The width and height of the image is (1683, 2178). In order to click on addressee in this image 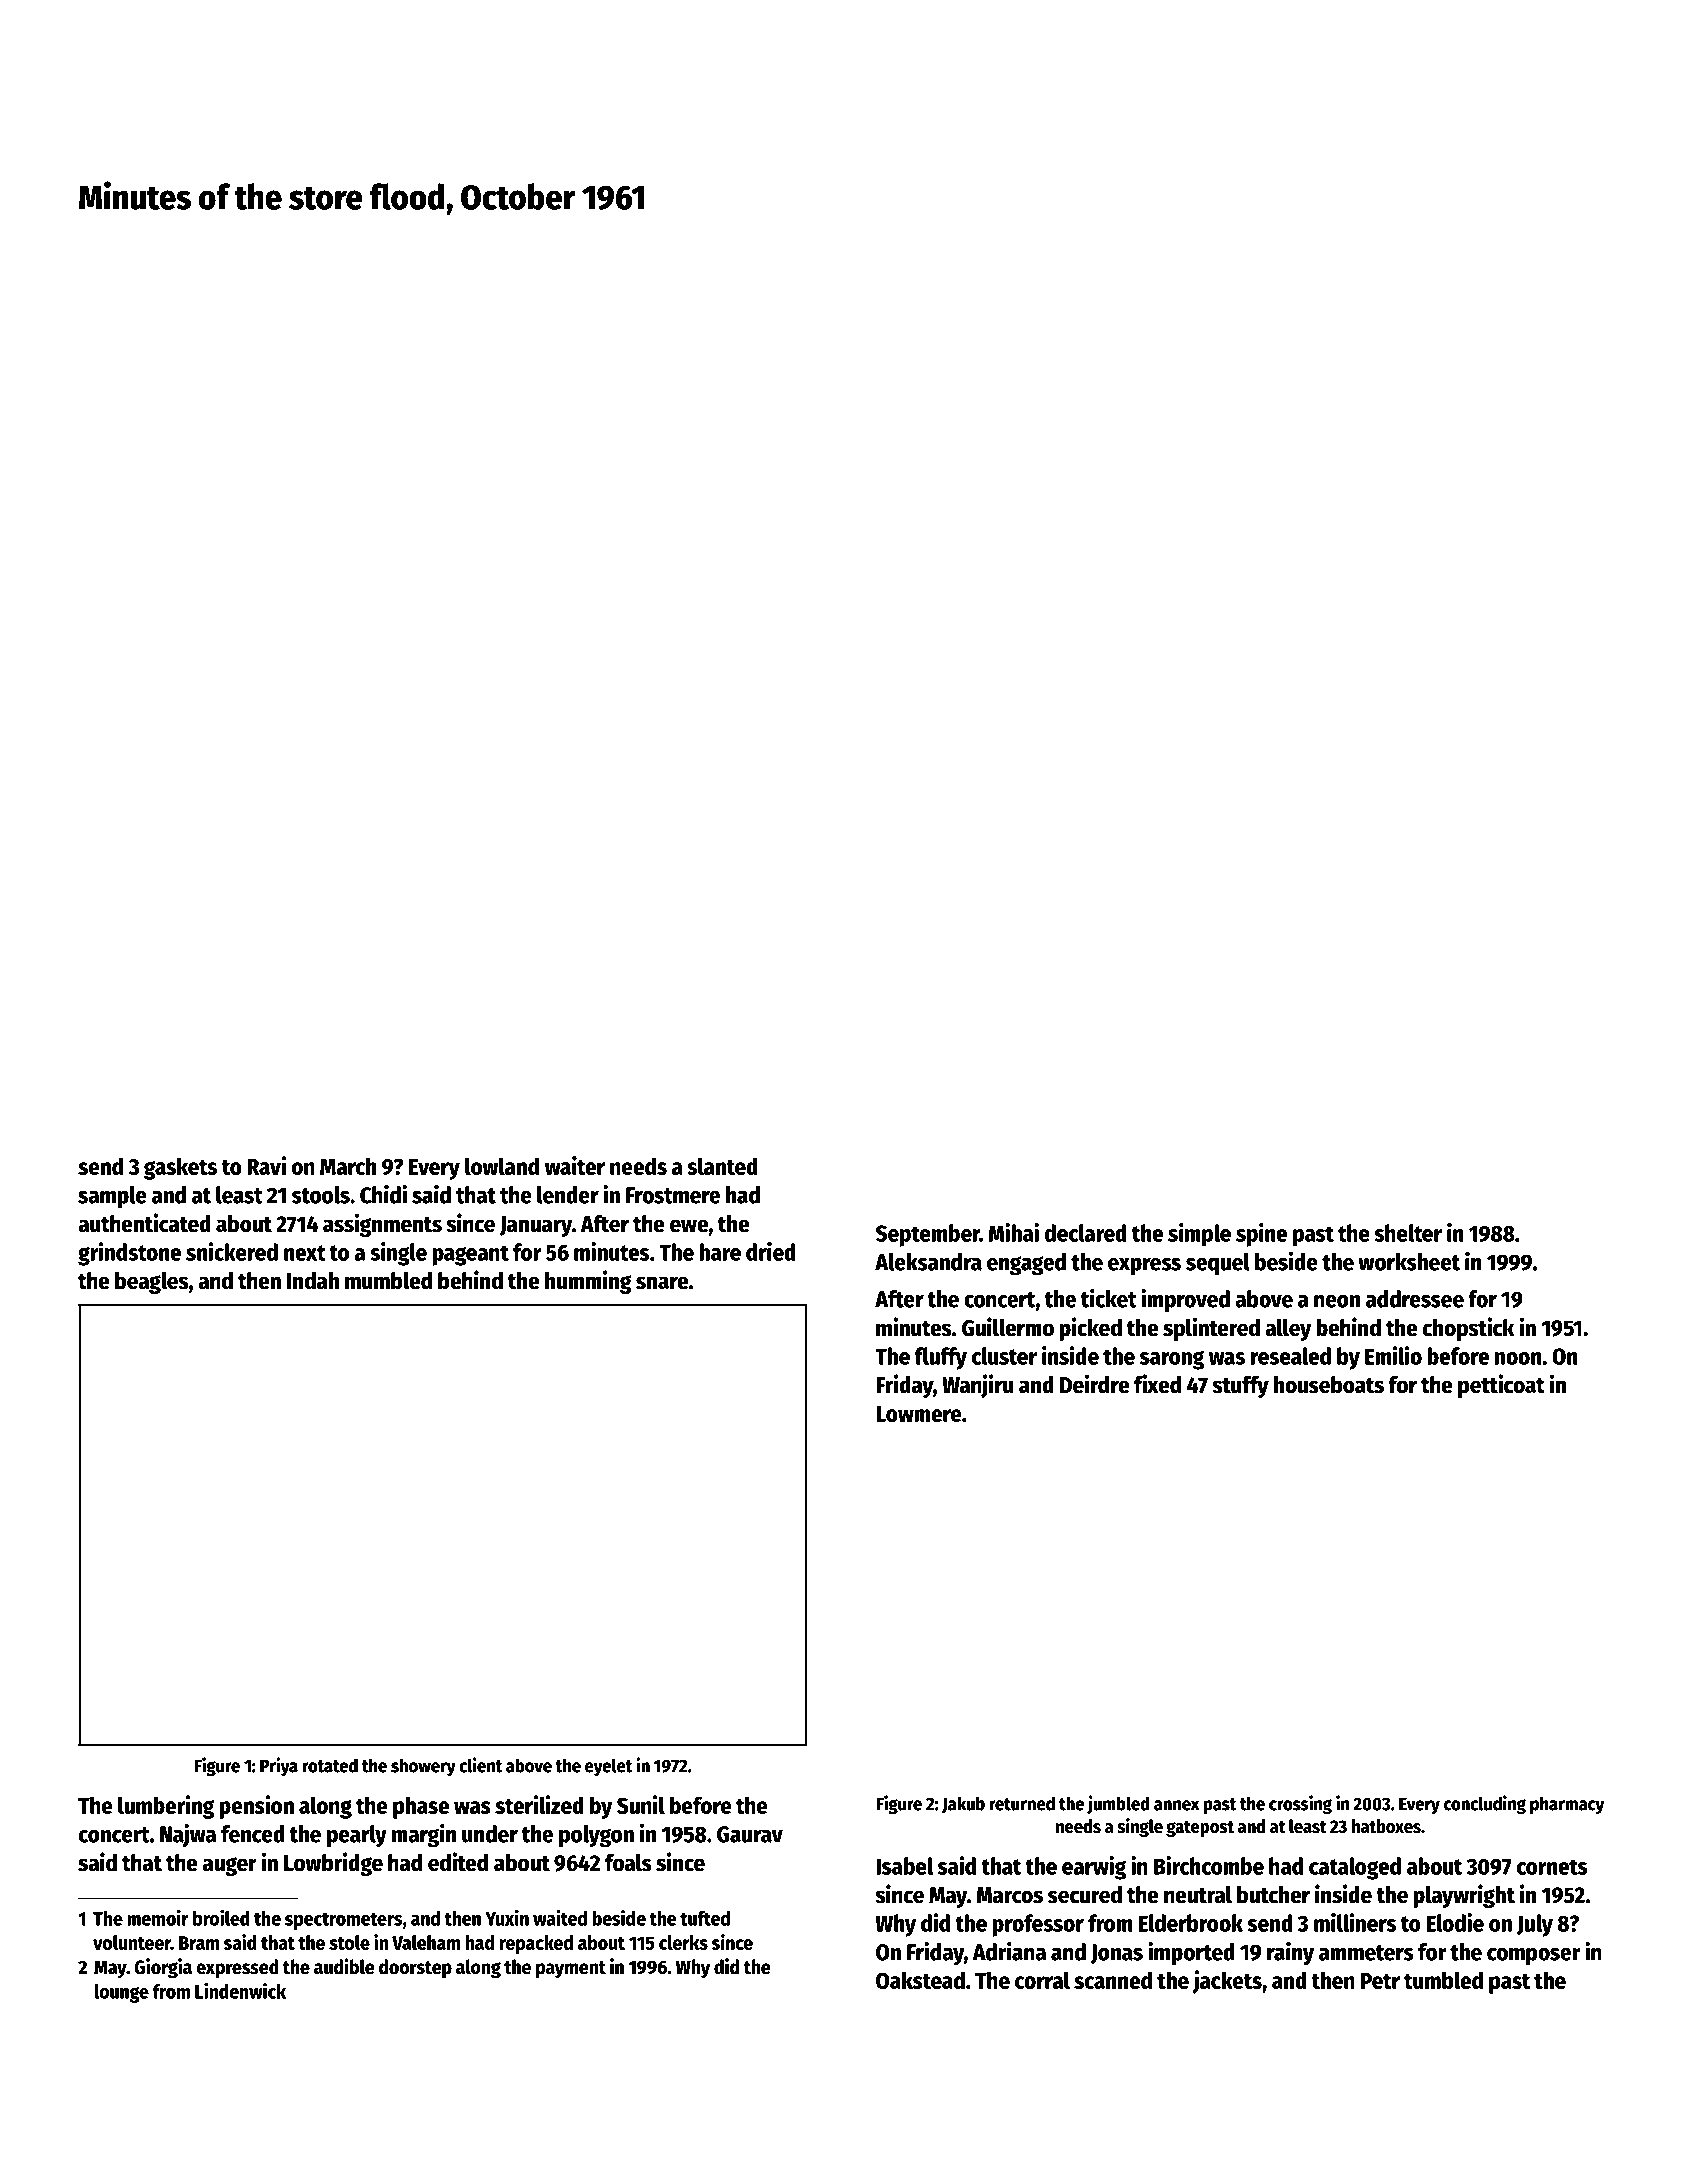, I will do `click(1415, 1299)`.
